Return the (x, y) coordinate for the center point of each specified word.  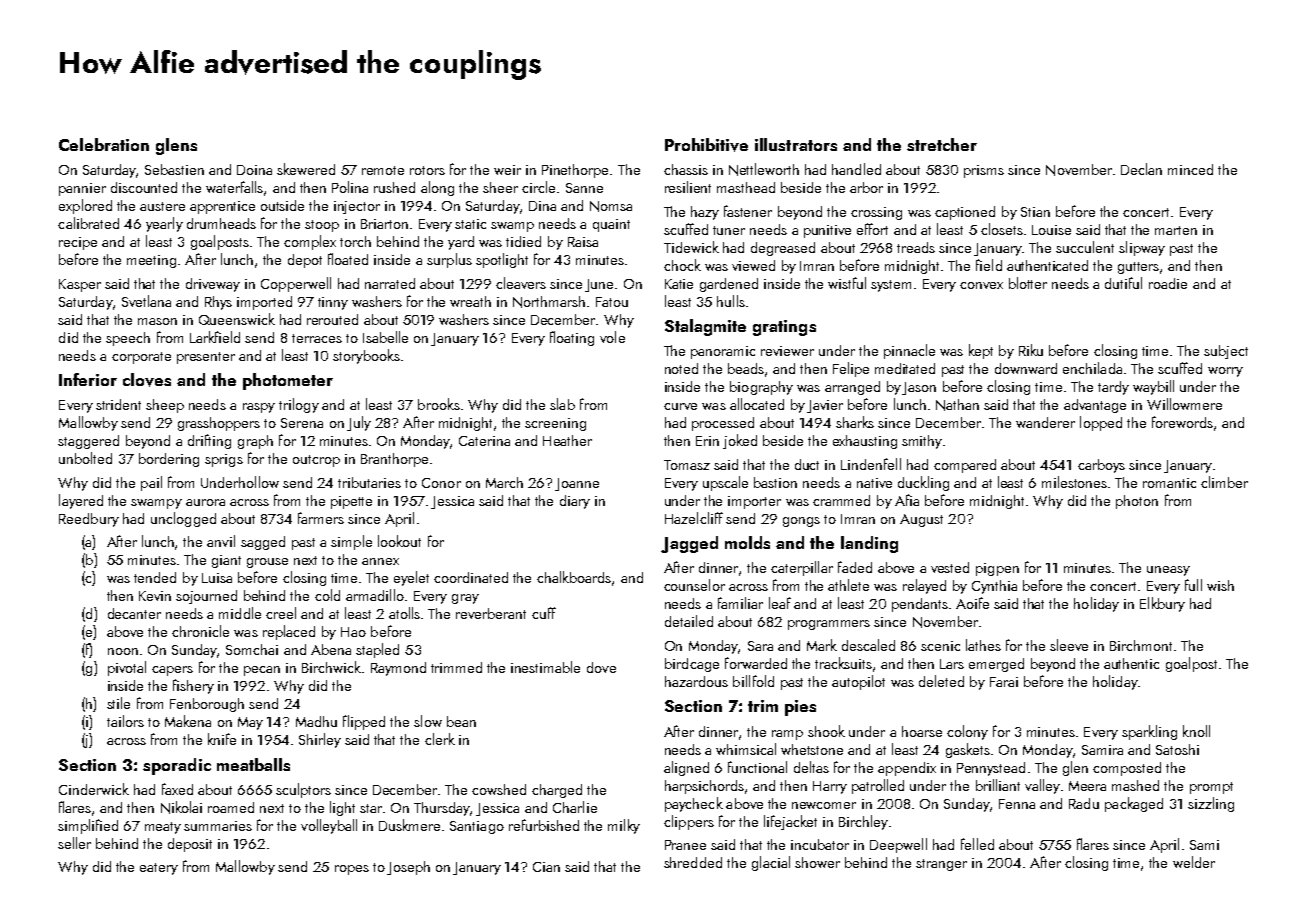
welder (1194, 862)
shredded (693, 862)
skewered (306, 169)
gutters (1138, 268)
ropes (352, 870)
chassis (686, 169)
